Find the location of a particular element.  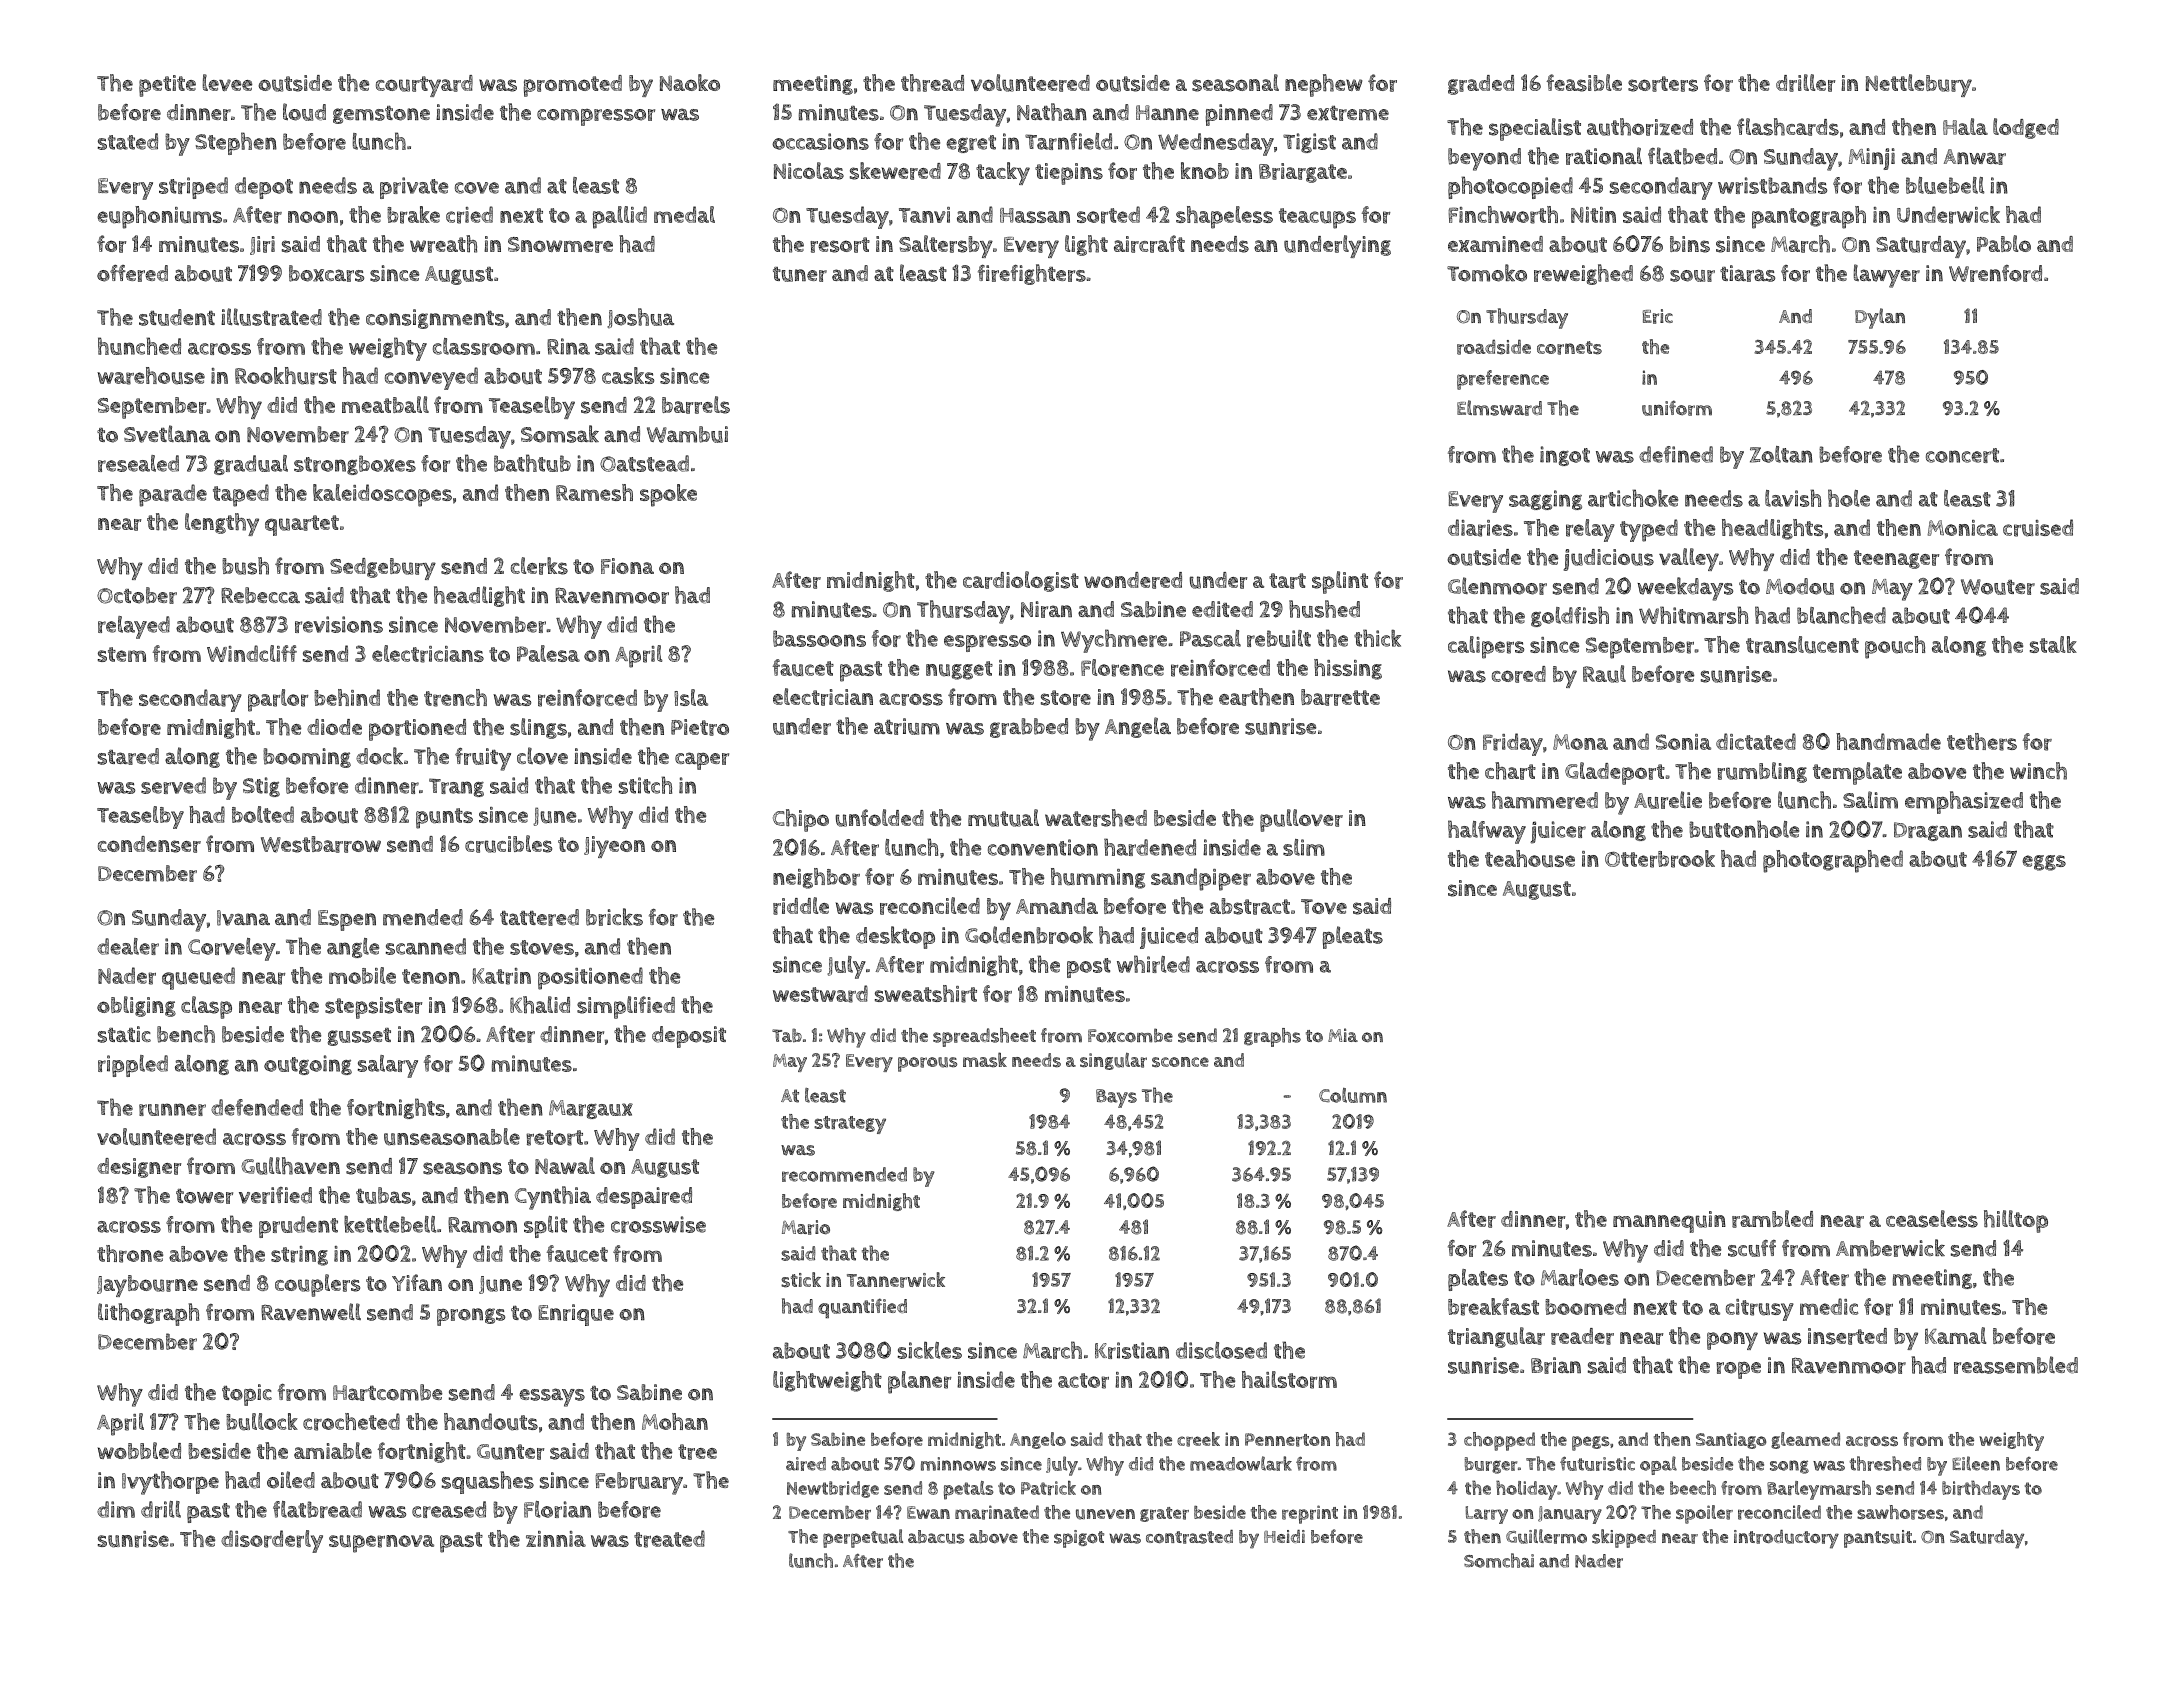

firefighters is located at coordinates (1032, 274).
